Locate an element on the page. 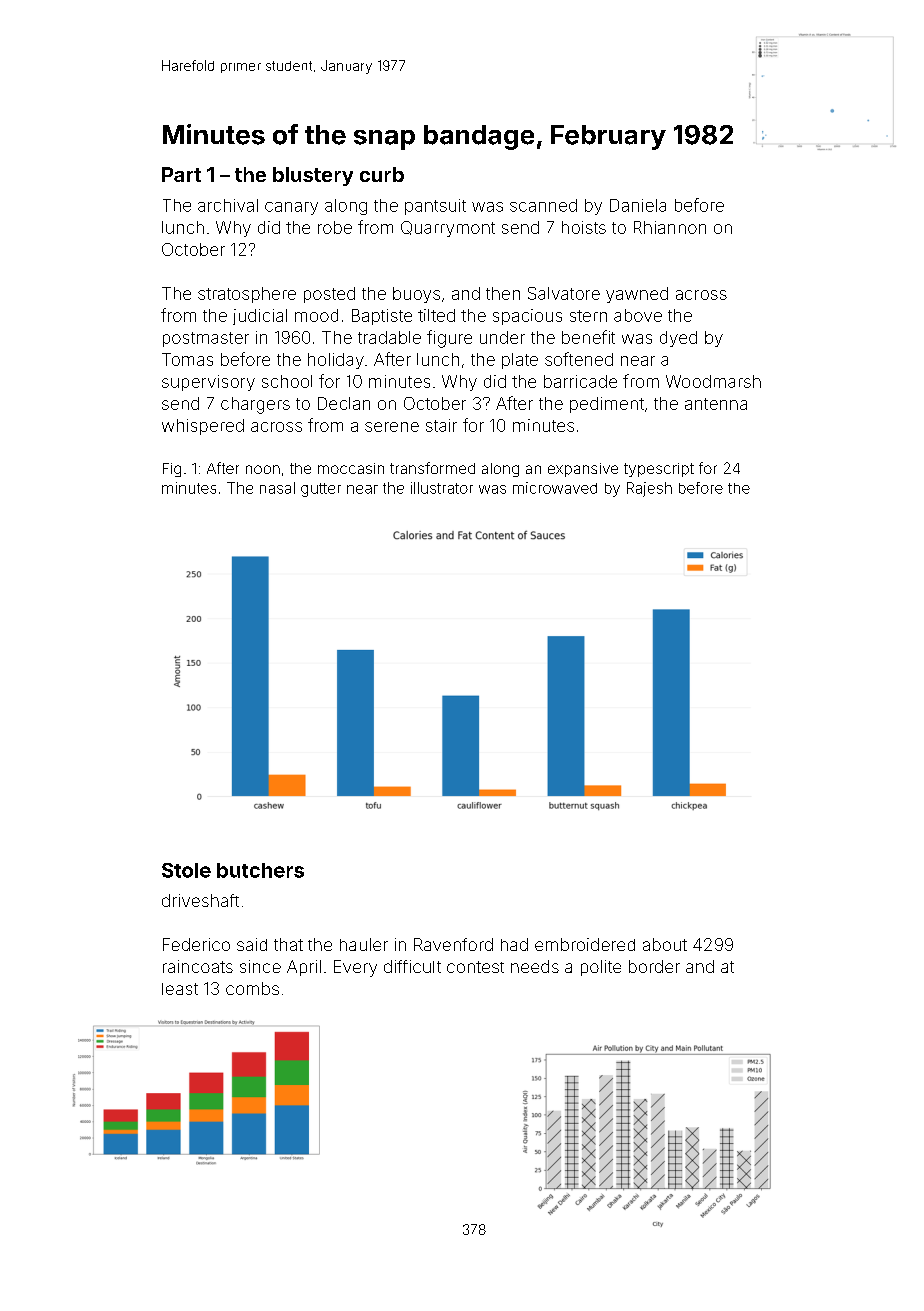  illustrator is located at coordinates (442, 488).
